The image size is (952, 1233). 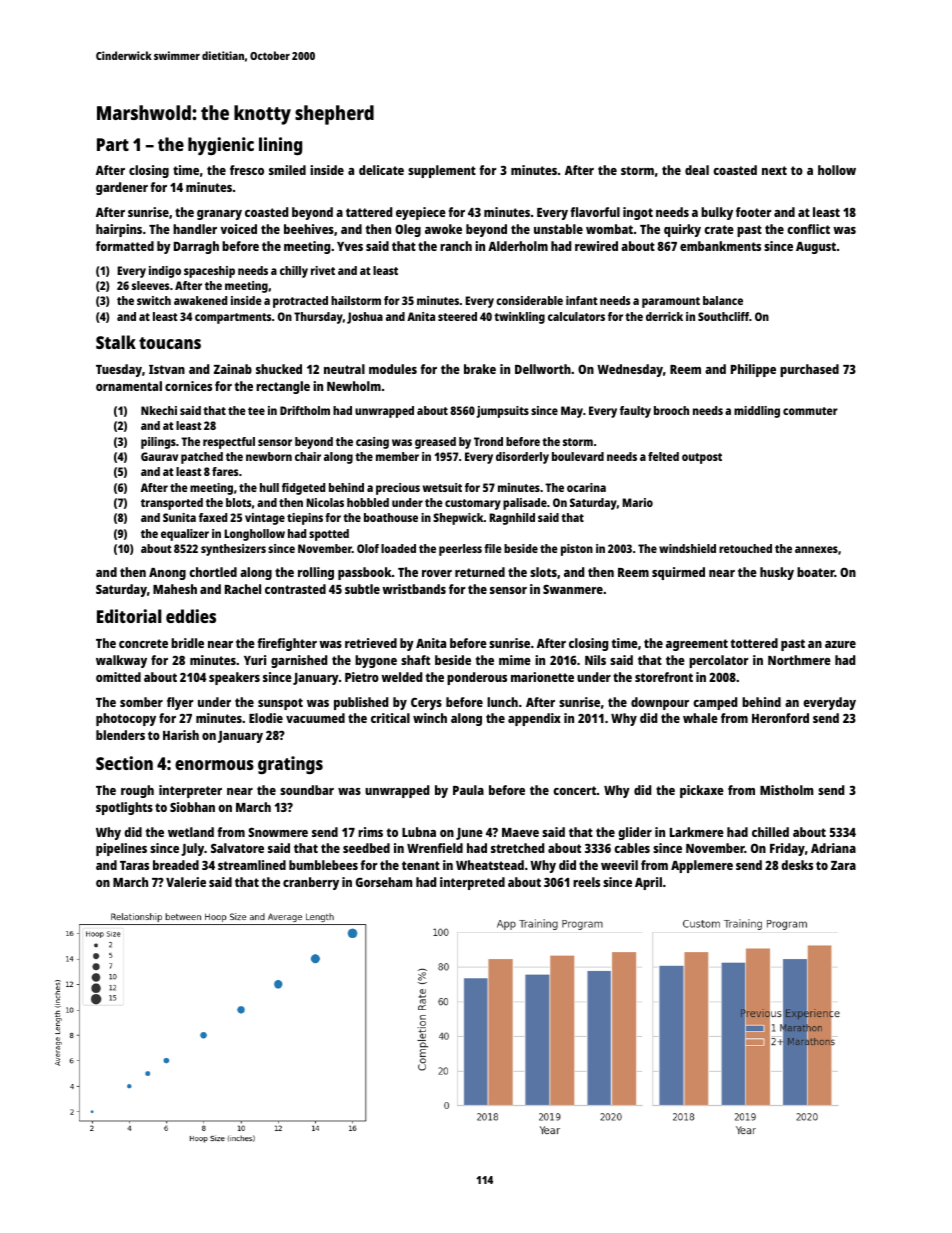 I want to click on chilled, so click(x=770, y=832).
